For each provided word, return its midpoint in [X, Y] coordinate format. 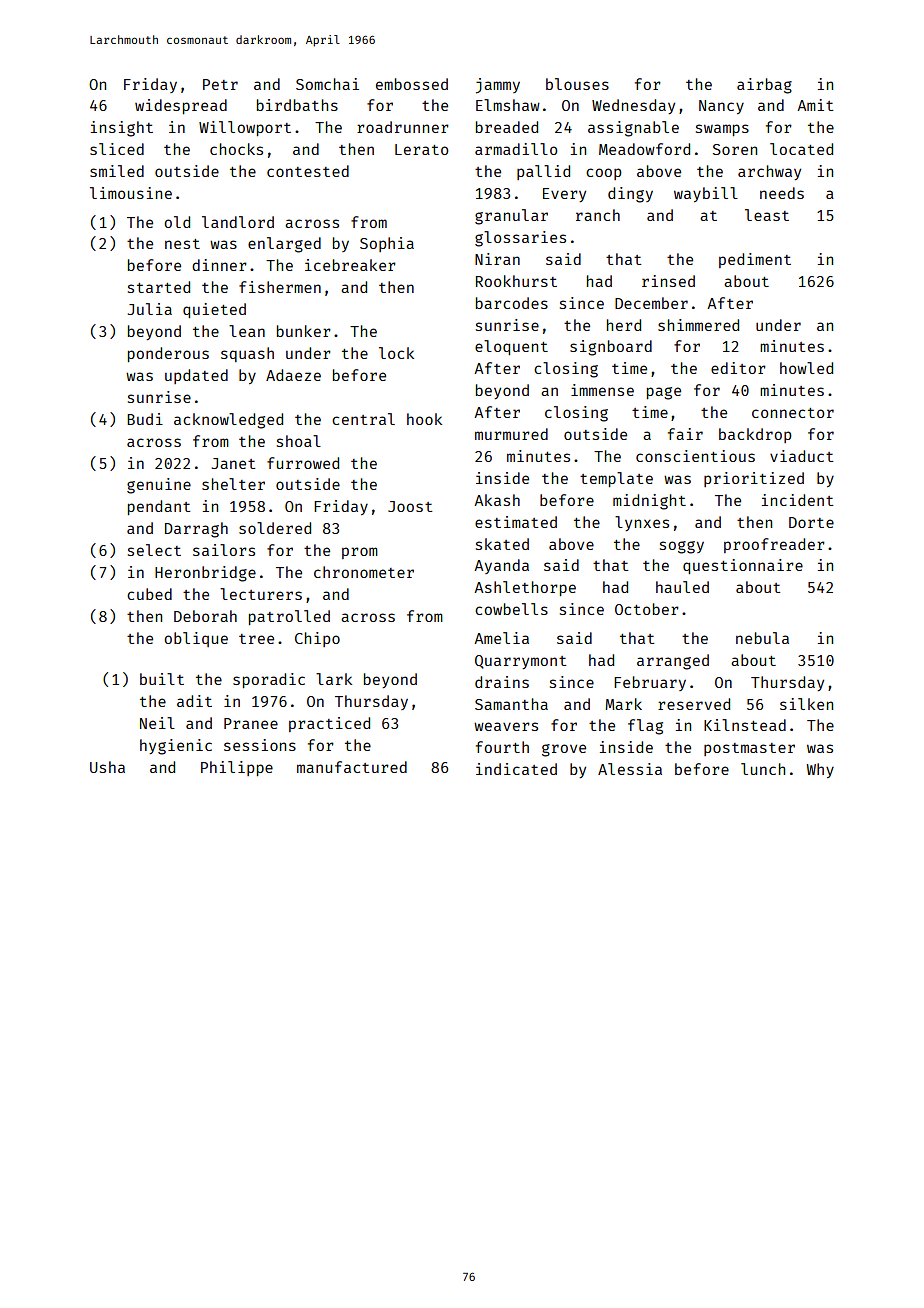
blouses [577, 84]
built [162, 679]
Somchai [327, 84]
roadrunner [403, 127]
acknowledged [228, 421]
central [363, 419]
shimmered [698, 325]
